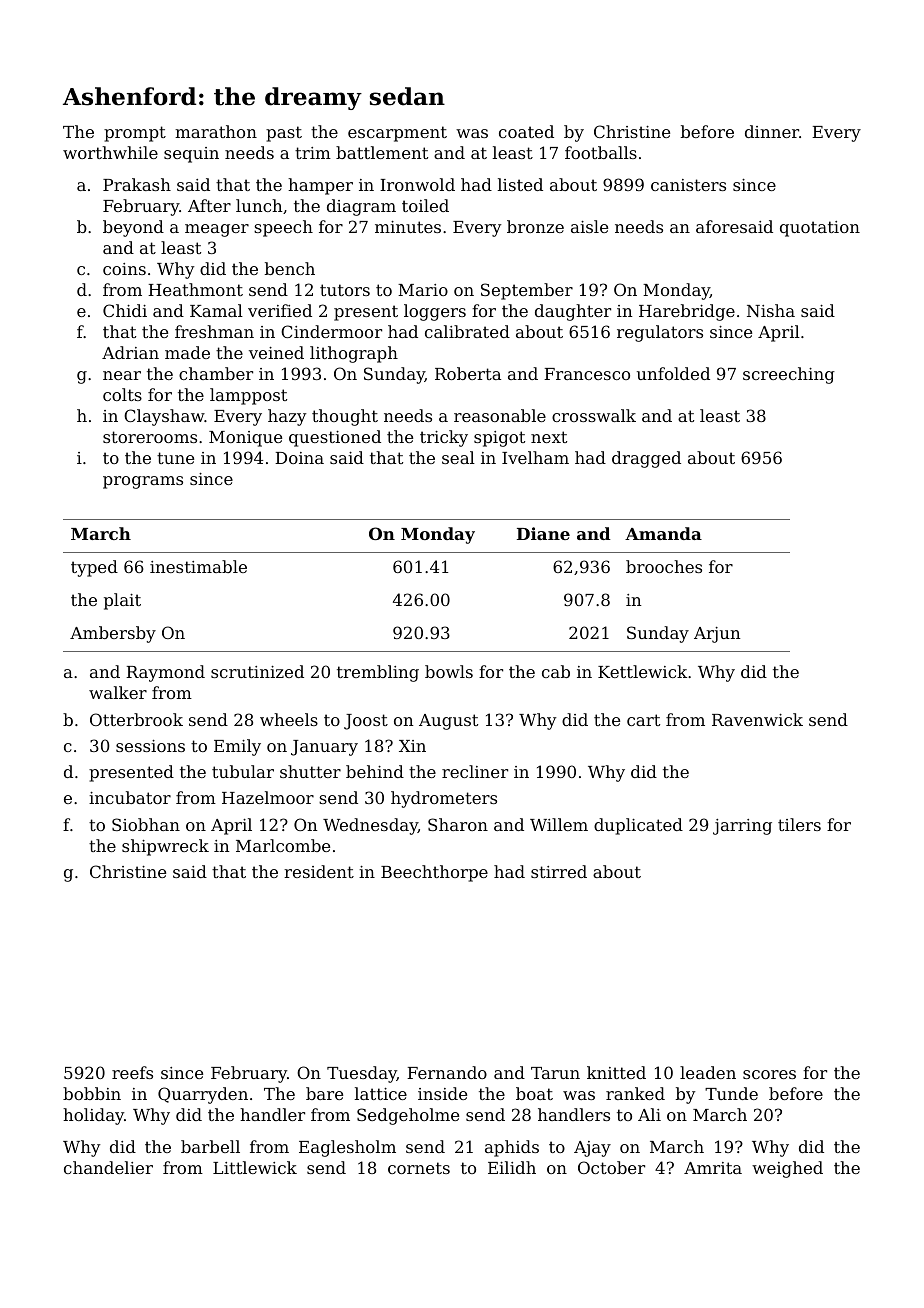 This page has height=1308, width=924. I want to click on shipwreck, so click(165, 847).
